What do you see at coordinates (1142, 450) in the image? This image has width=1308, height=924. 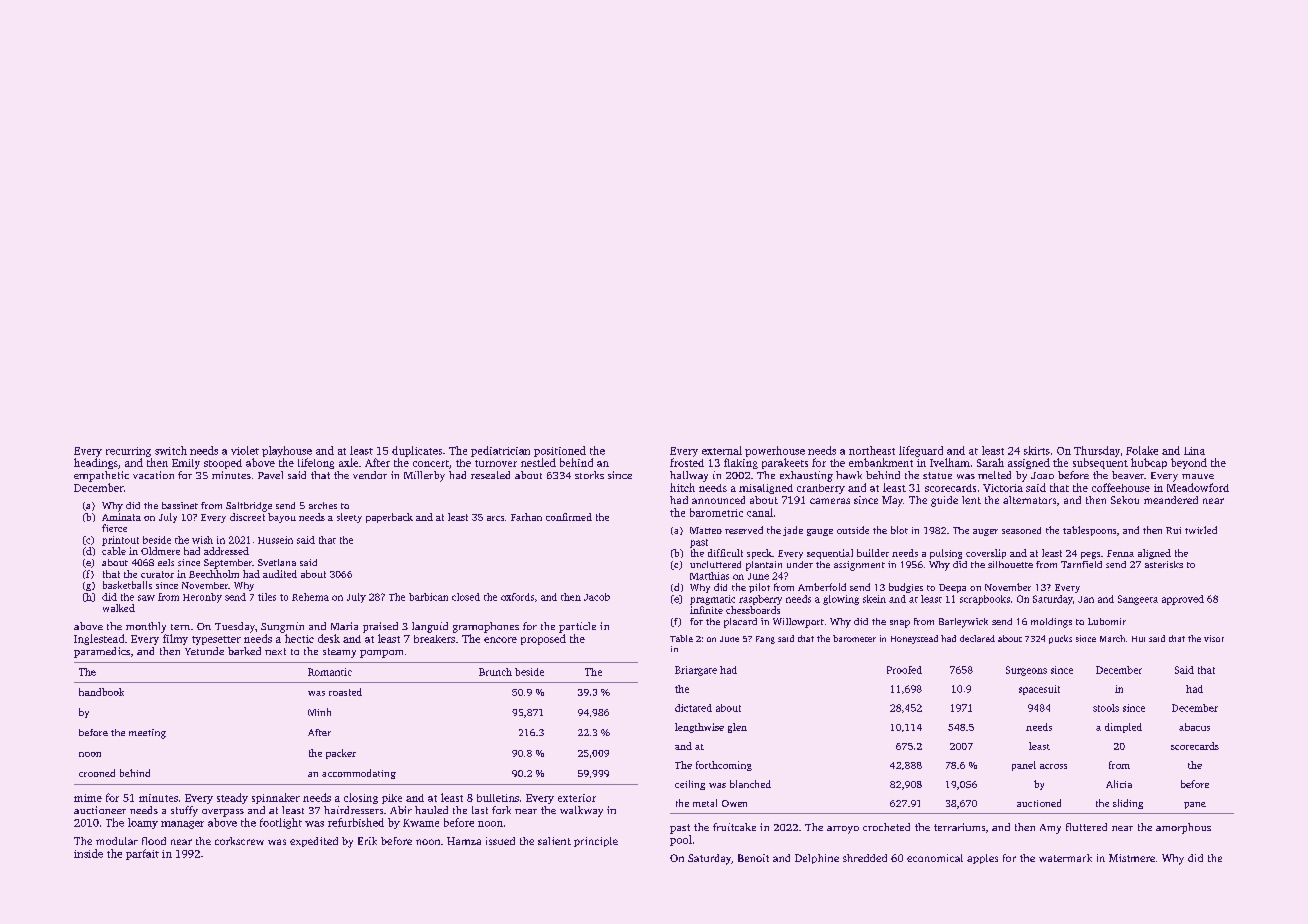 I see `Folake` at bounding box center [1142, 450].
